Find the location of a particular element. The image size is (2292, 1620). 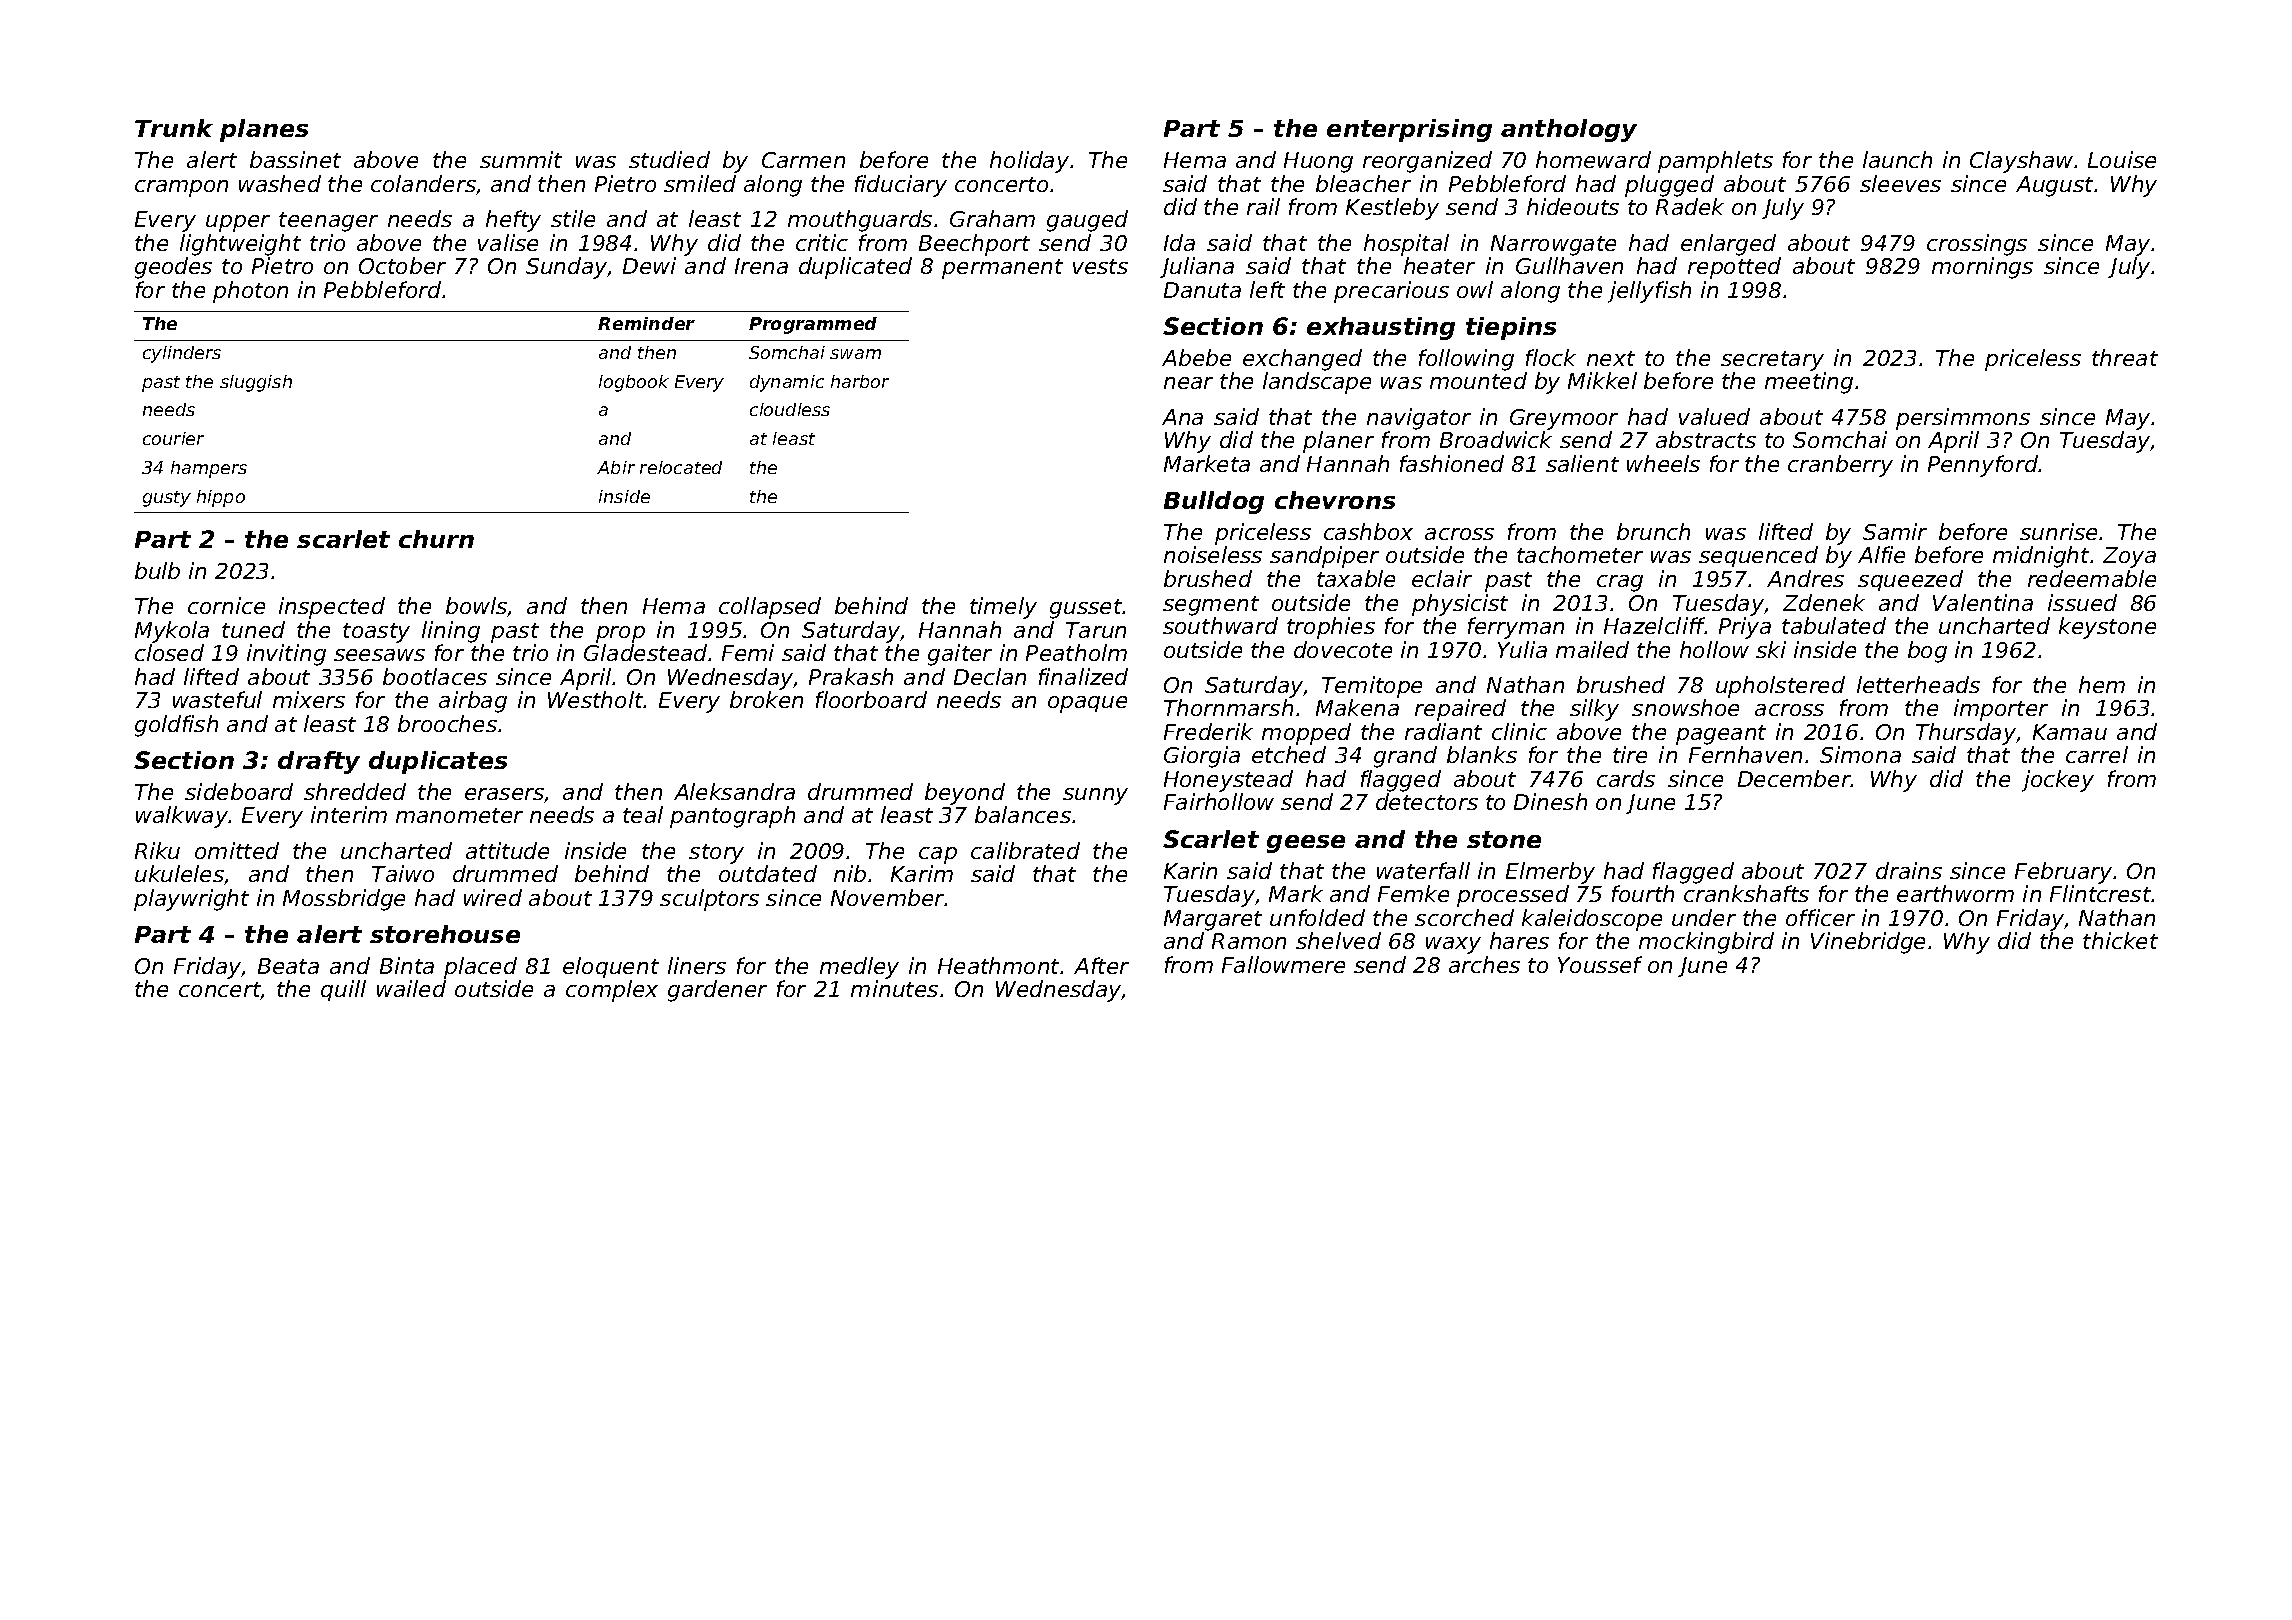

launch is located at coordinates (1897, 159).
